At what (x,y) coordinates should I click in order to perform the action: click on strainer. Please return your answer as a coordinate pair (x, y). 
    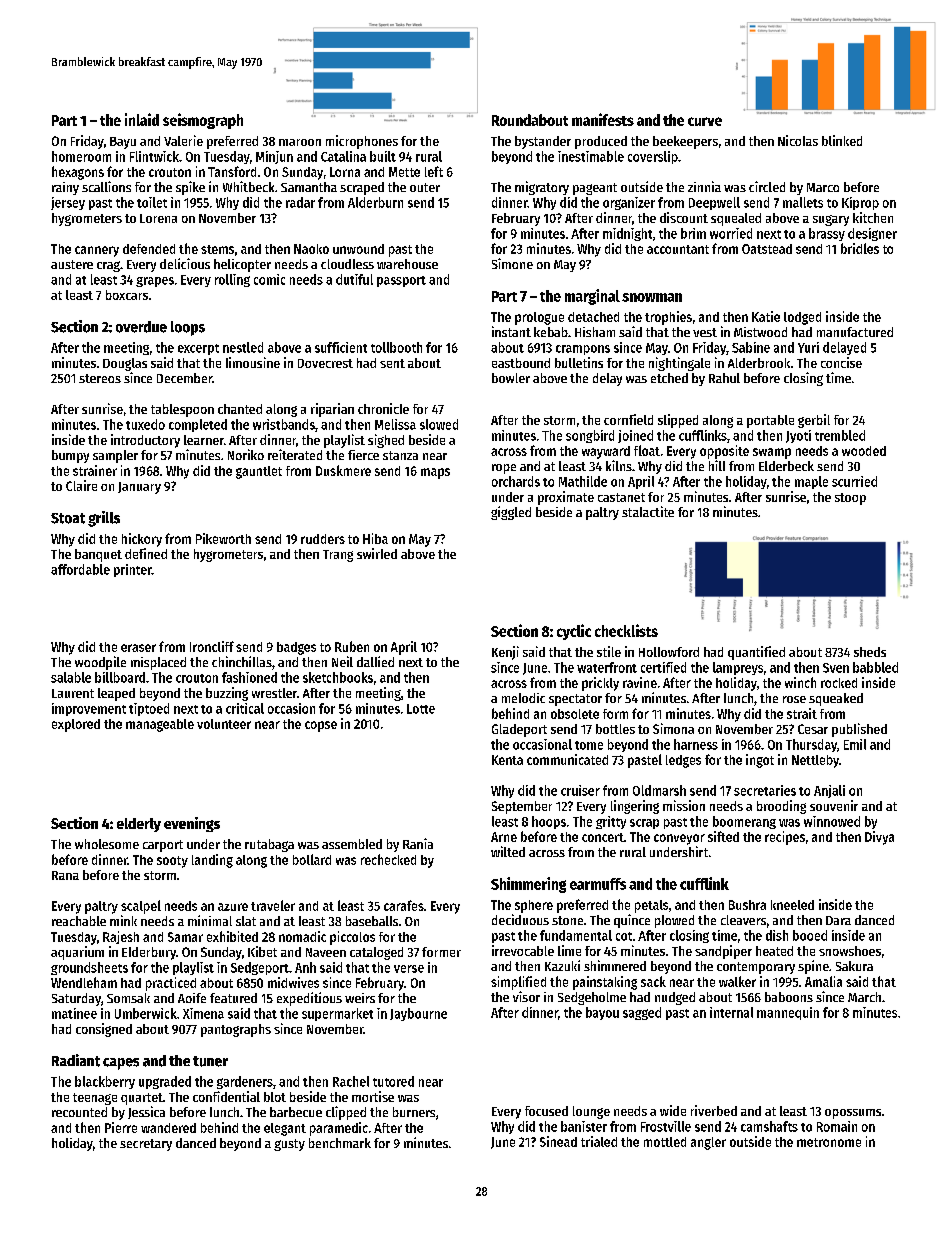
    Looking at the image, I should click on (95, 470).
